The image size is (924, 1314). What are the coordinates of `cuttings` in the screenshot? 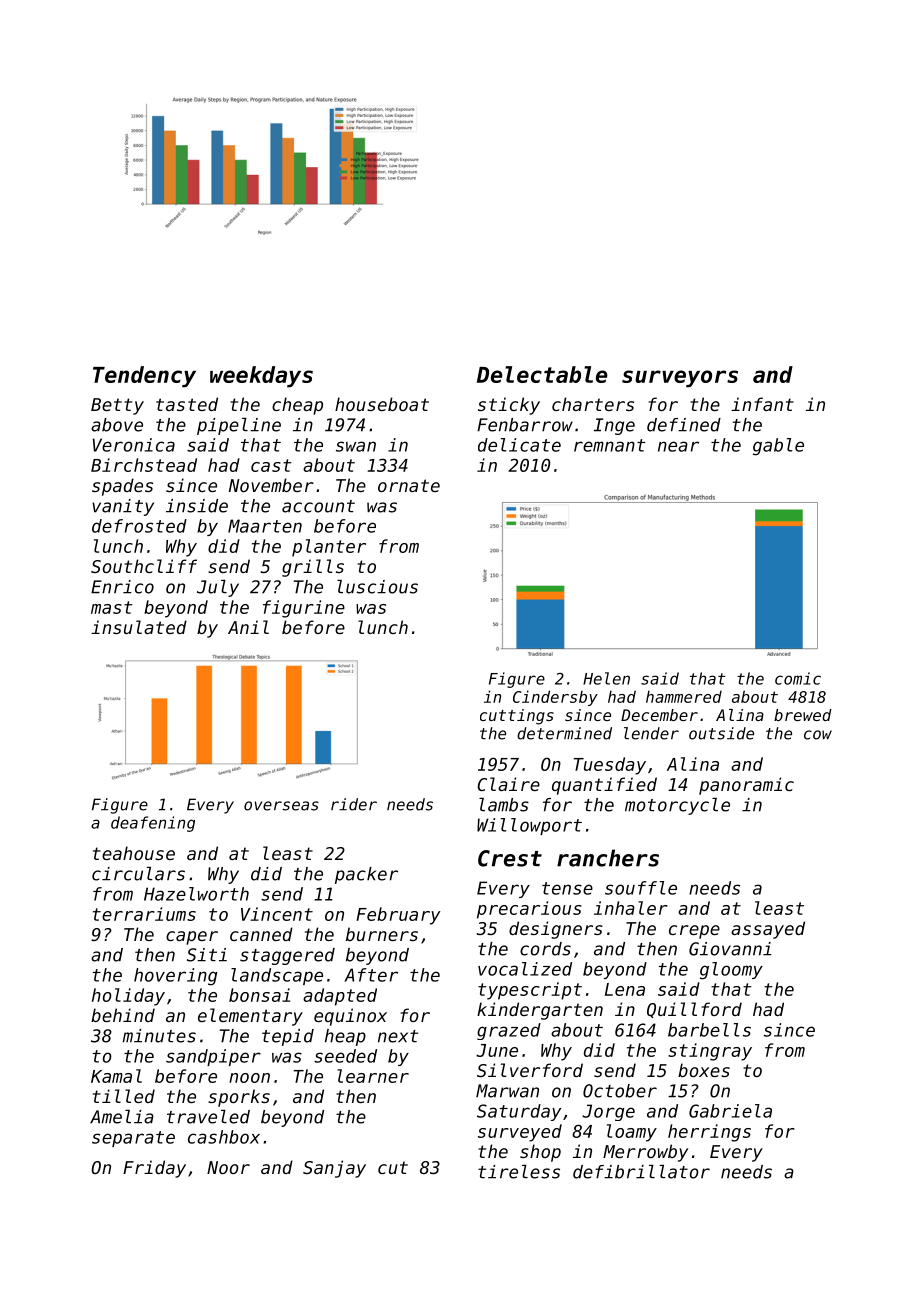 It's located at (517, 717).
